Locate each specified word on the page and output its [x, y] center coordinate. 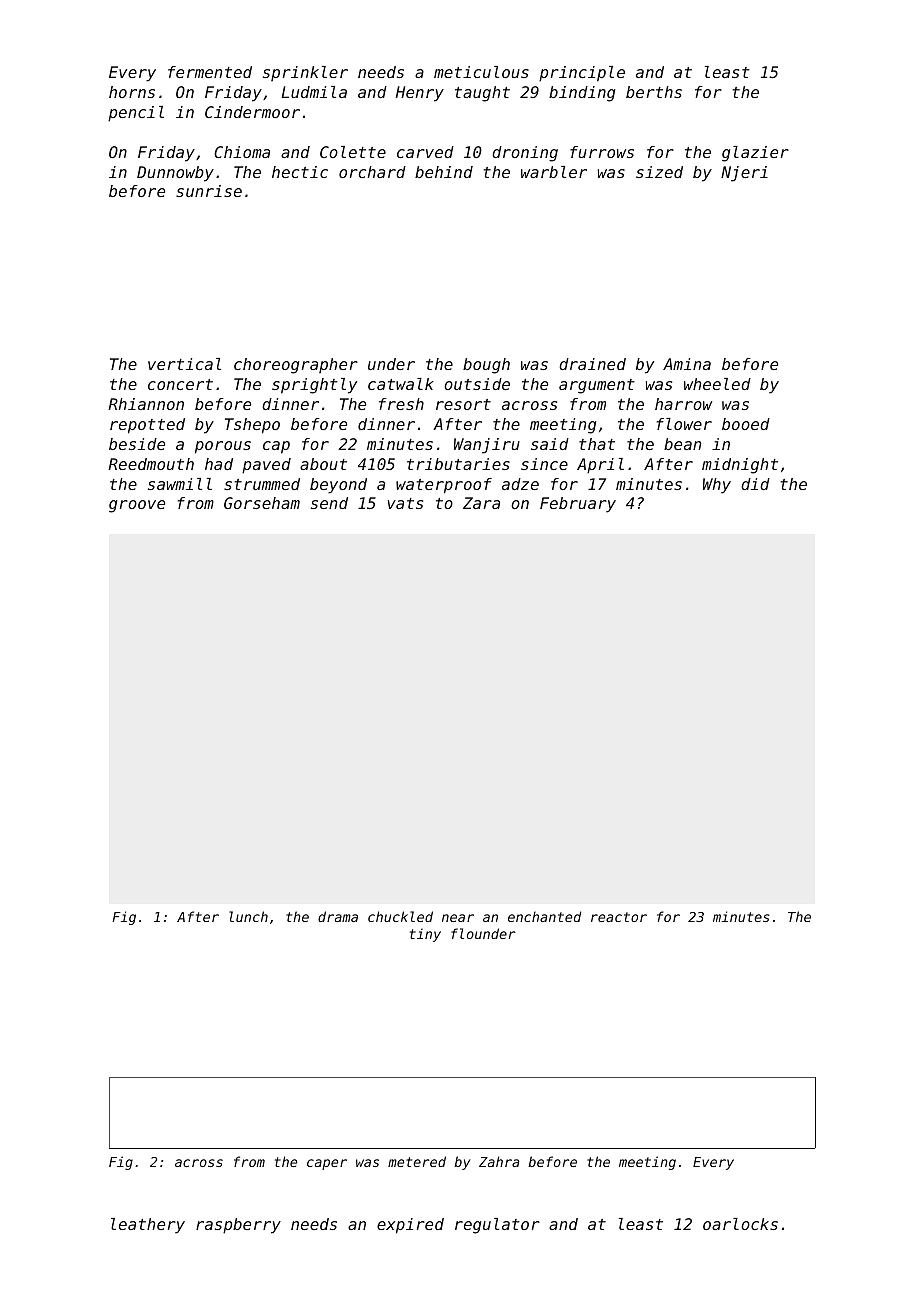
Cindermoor [252, 112]
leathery [148, 1226]
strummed [262, 484]
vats [405, 503]
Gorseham [262, 503]
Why [717, 486]
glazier [755, 154]
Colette [353, 152]
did [755, 484]
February [578, 505]
